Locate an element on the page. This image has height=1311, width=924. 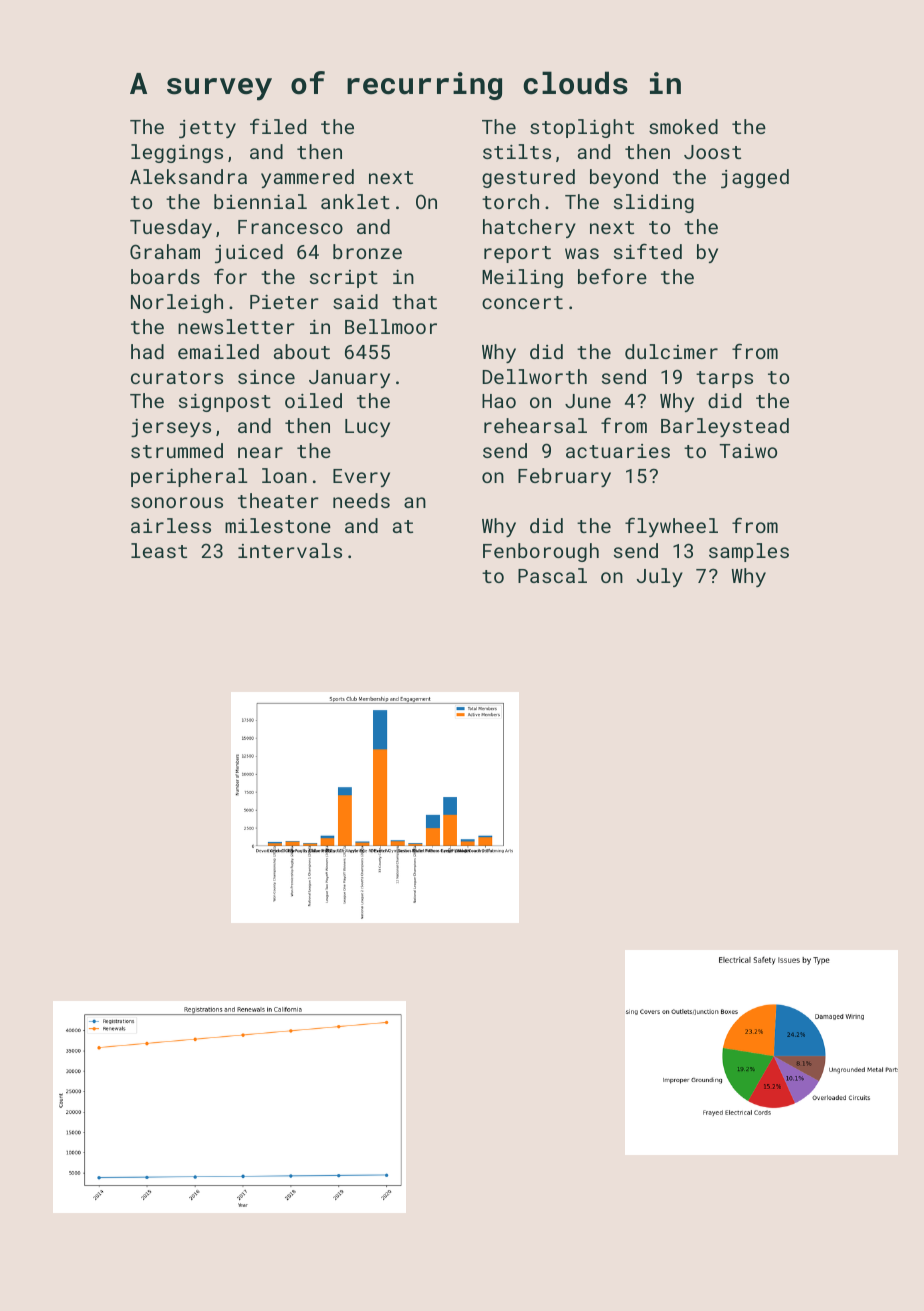
least is located at coordinates (159, 550).
